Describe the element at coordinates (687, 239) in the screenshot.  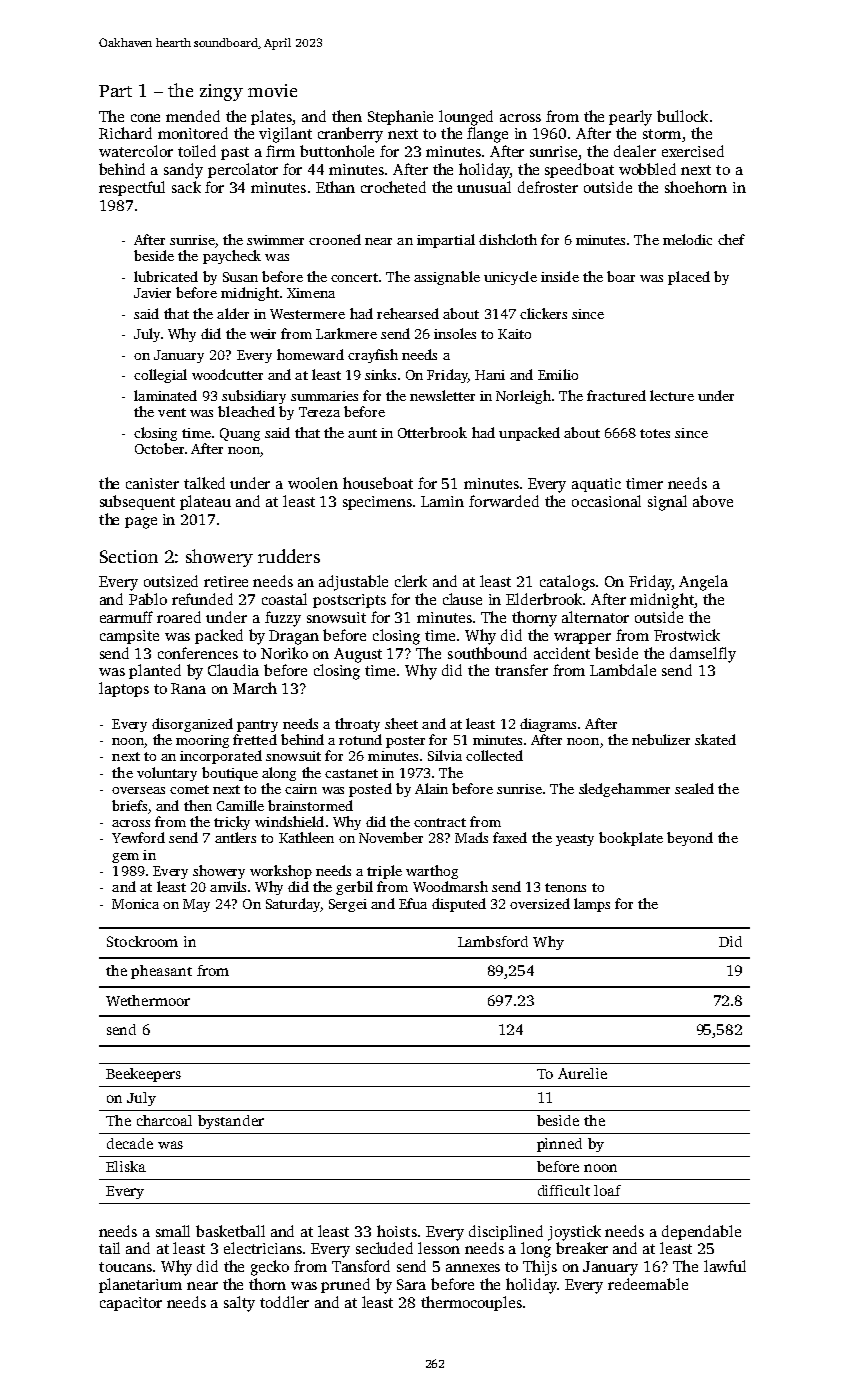
I see `melodic` at that location.
